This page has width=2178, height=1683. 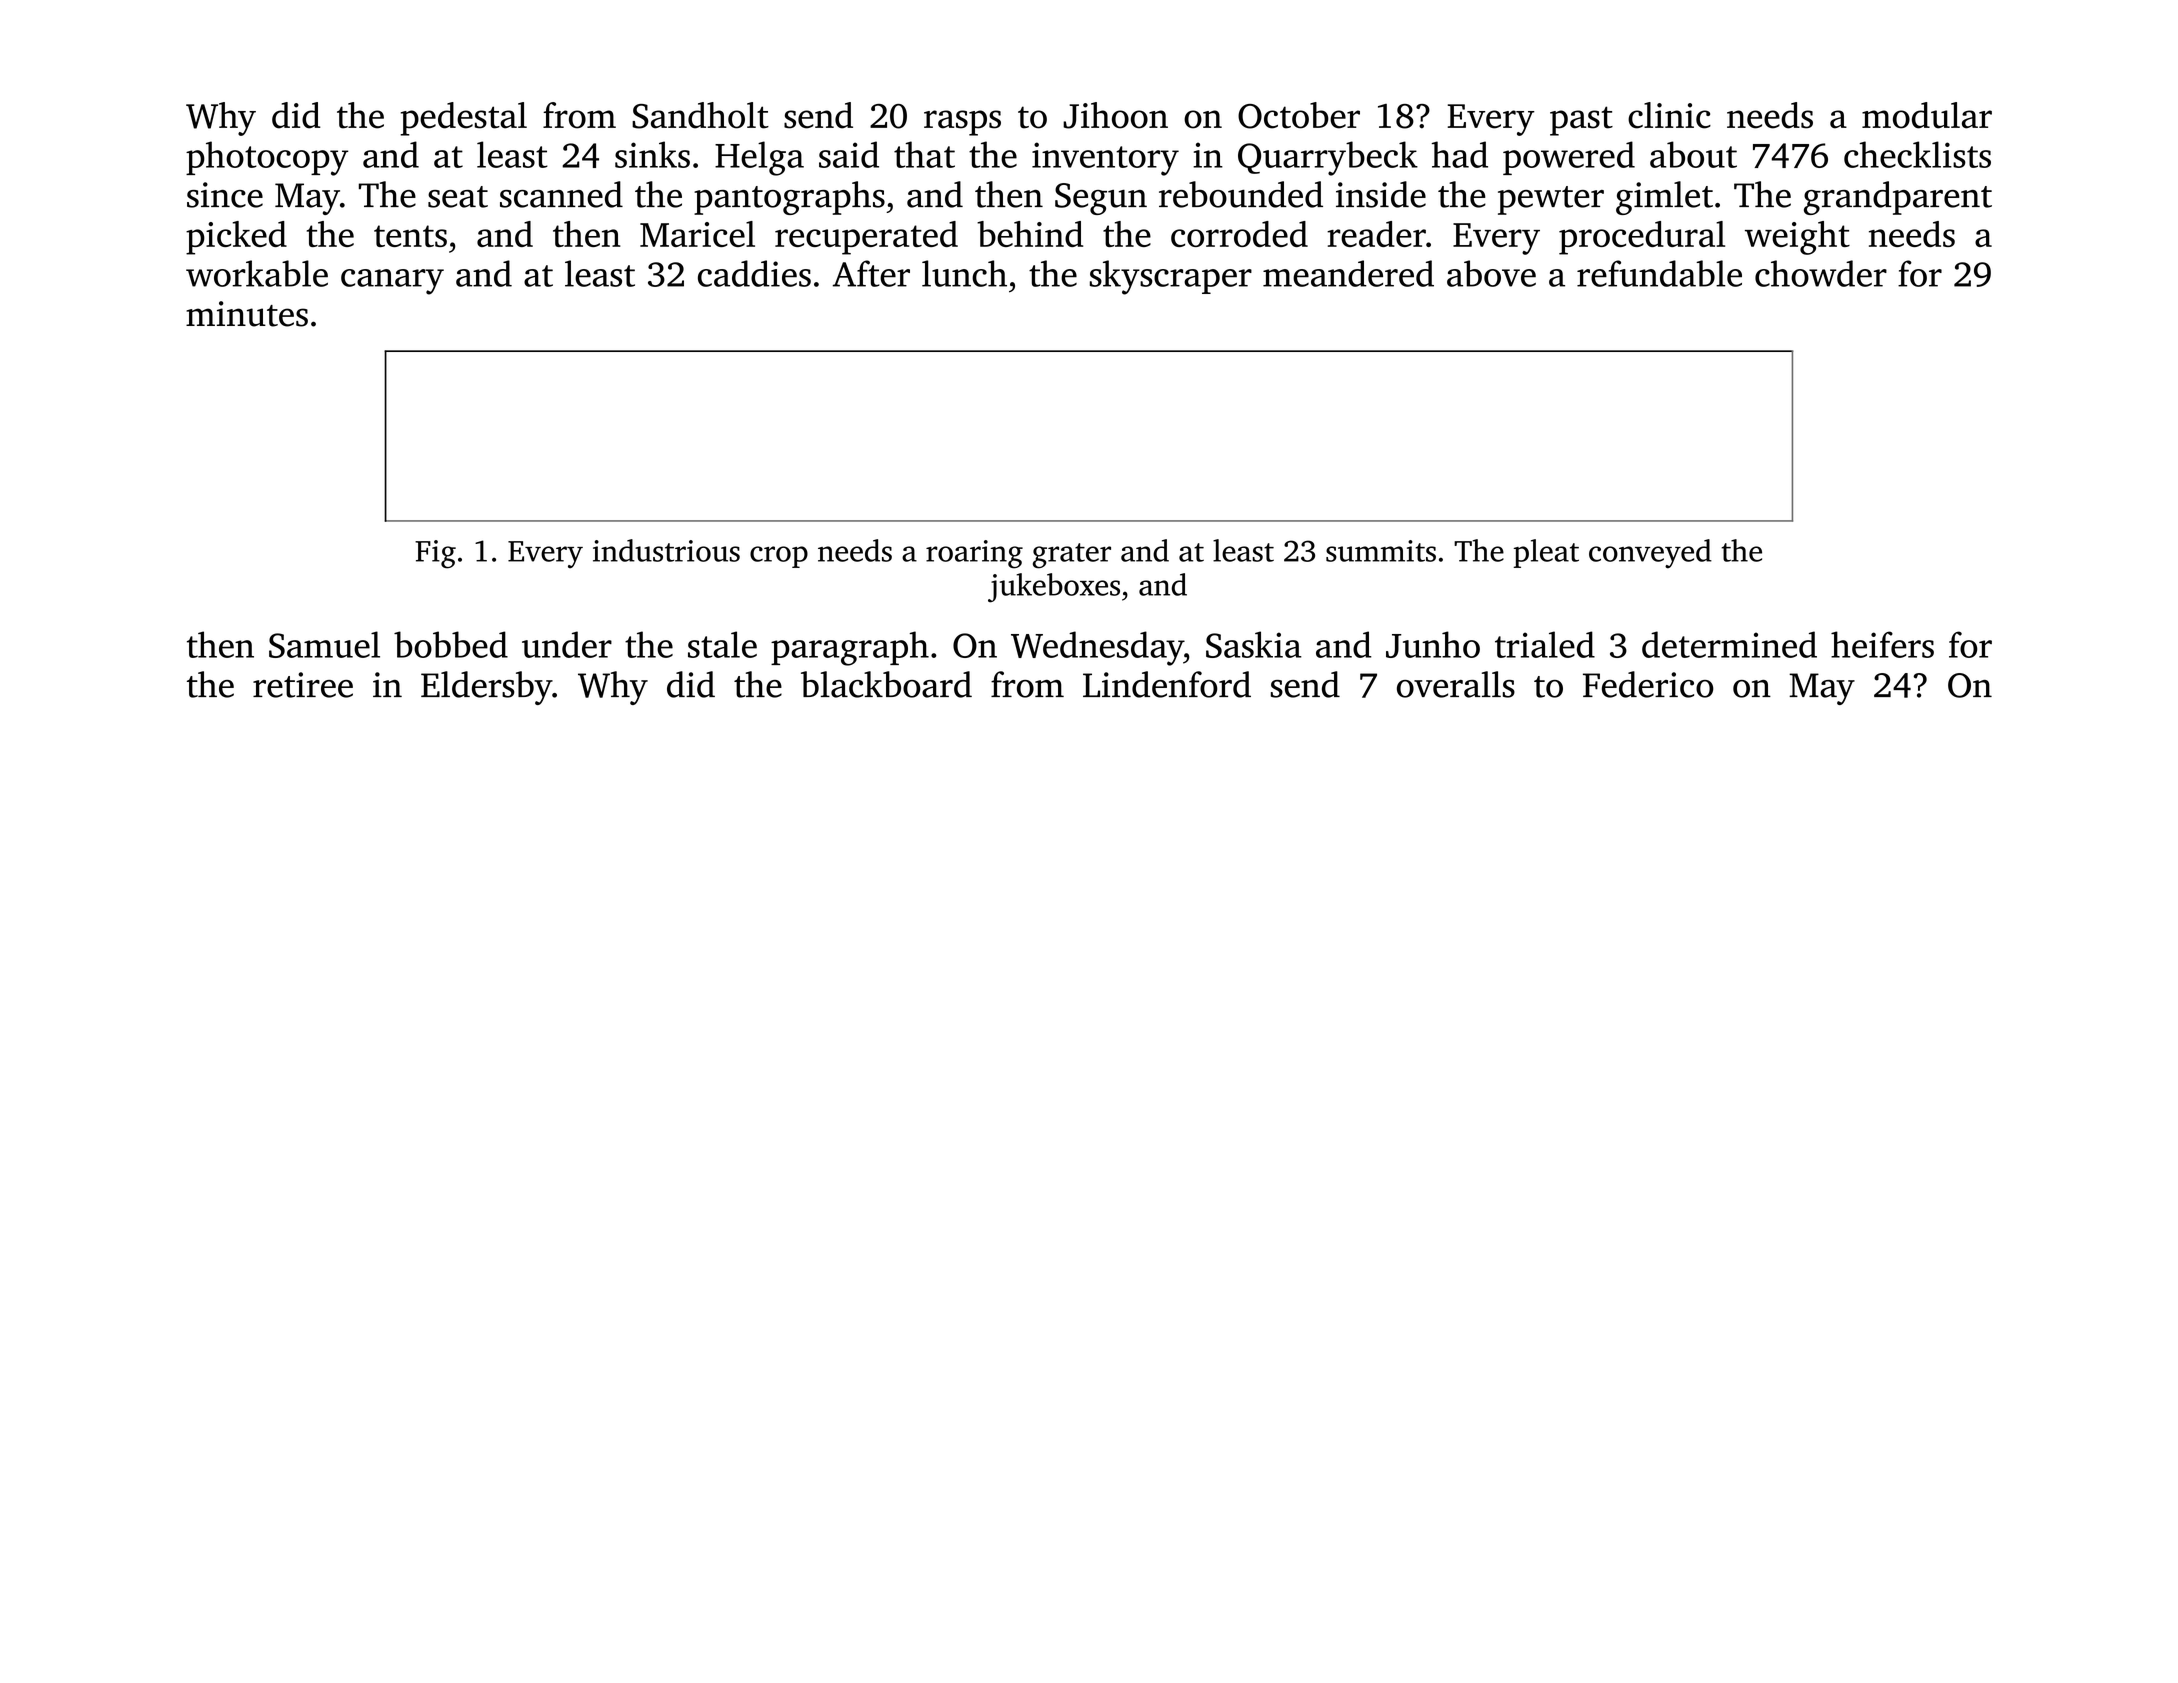 What do you see at coordinates (1167, 684) in the page?
I see `Lindenford` at bounding box center [1167, 684].
